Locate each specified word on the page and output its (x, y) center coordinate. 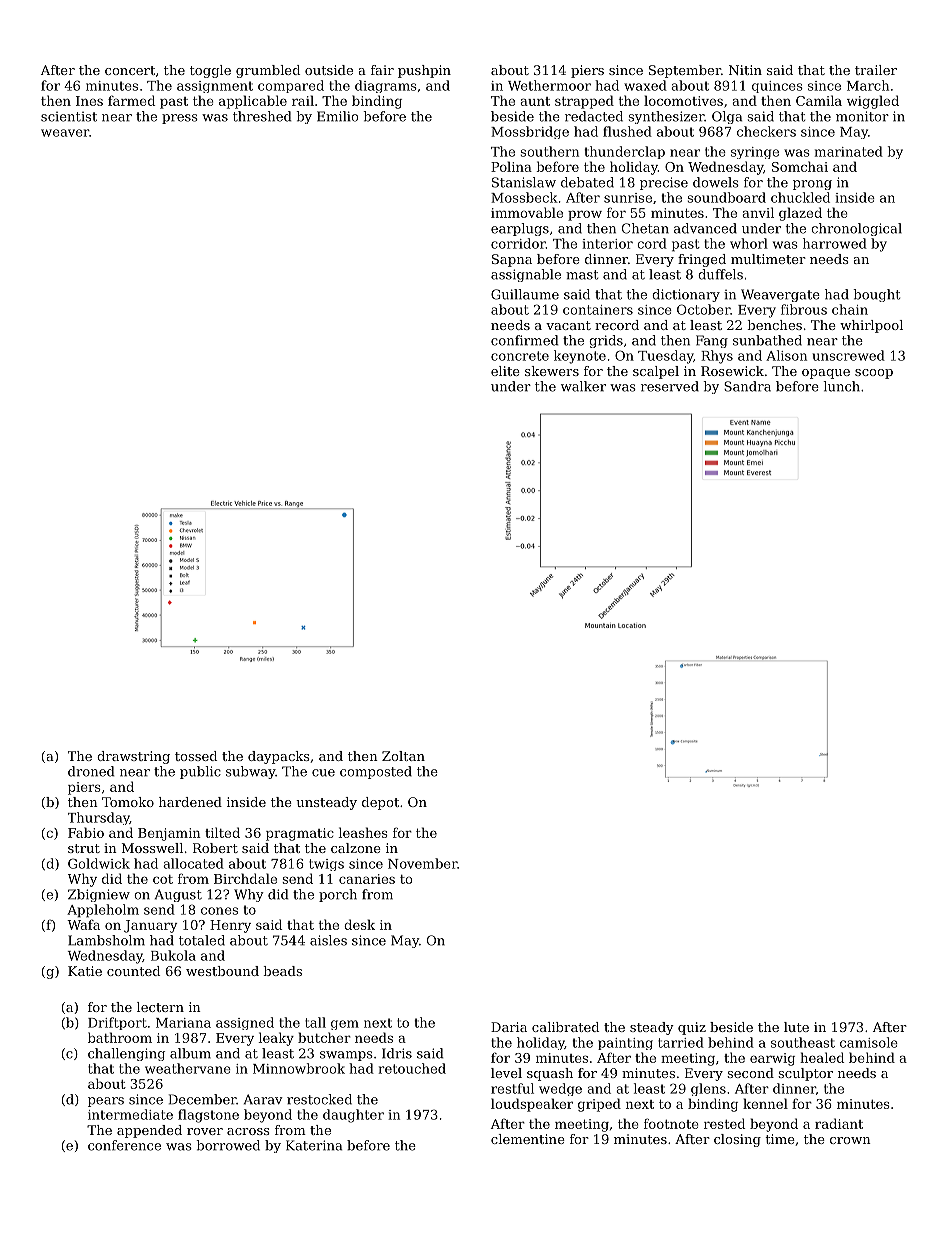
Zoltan (403, 756)
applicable (253, 102)
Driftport (117, 1023)
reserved (670, 386)
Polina (511, 166)
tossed (196, 756)
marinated (849, 151)
